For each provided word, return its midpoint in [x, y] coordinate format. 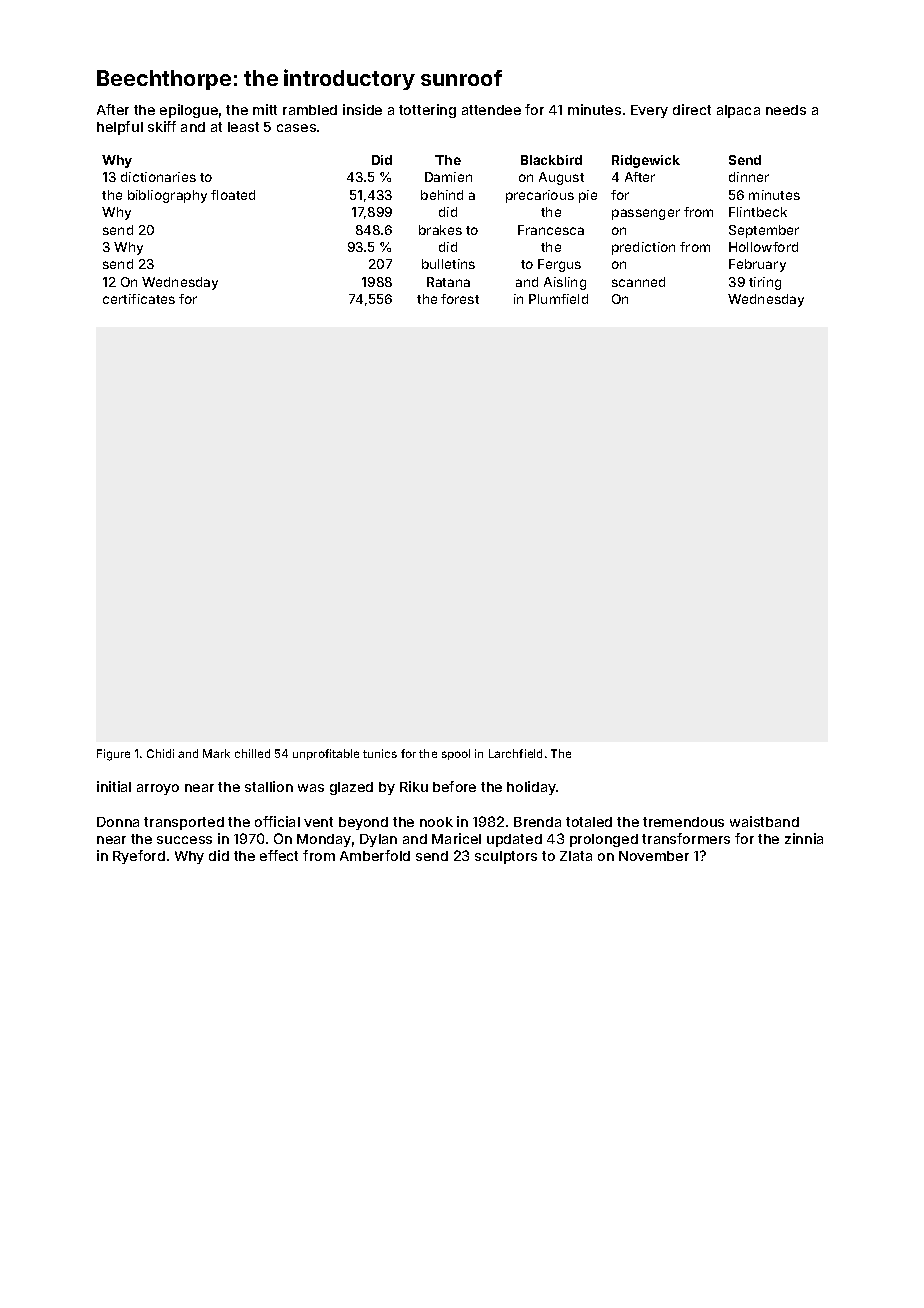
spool [456, 754]
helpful [120, 128]
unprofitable [326, 754]
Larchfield [515, 753]
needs [786, 110]
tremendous [683, 822]
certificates [139, 299]
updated [514, 840]
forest [460, 299]
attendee [491, 110]
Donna [118, 822]
